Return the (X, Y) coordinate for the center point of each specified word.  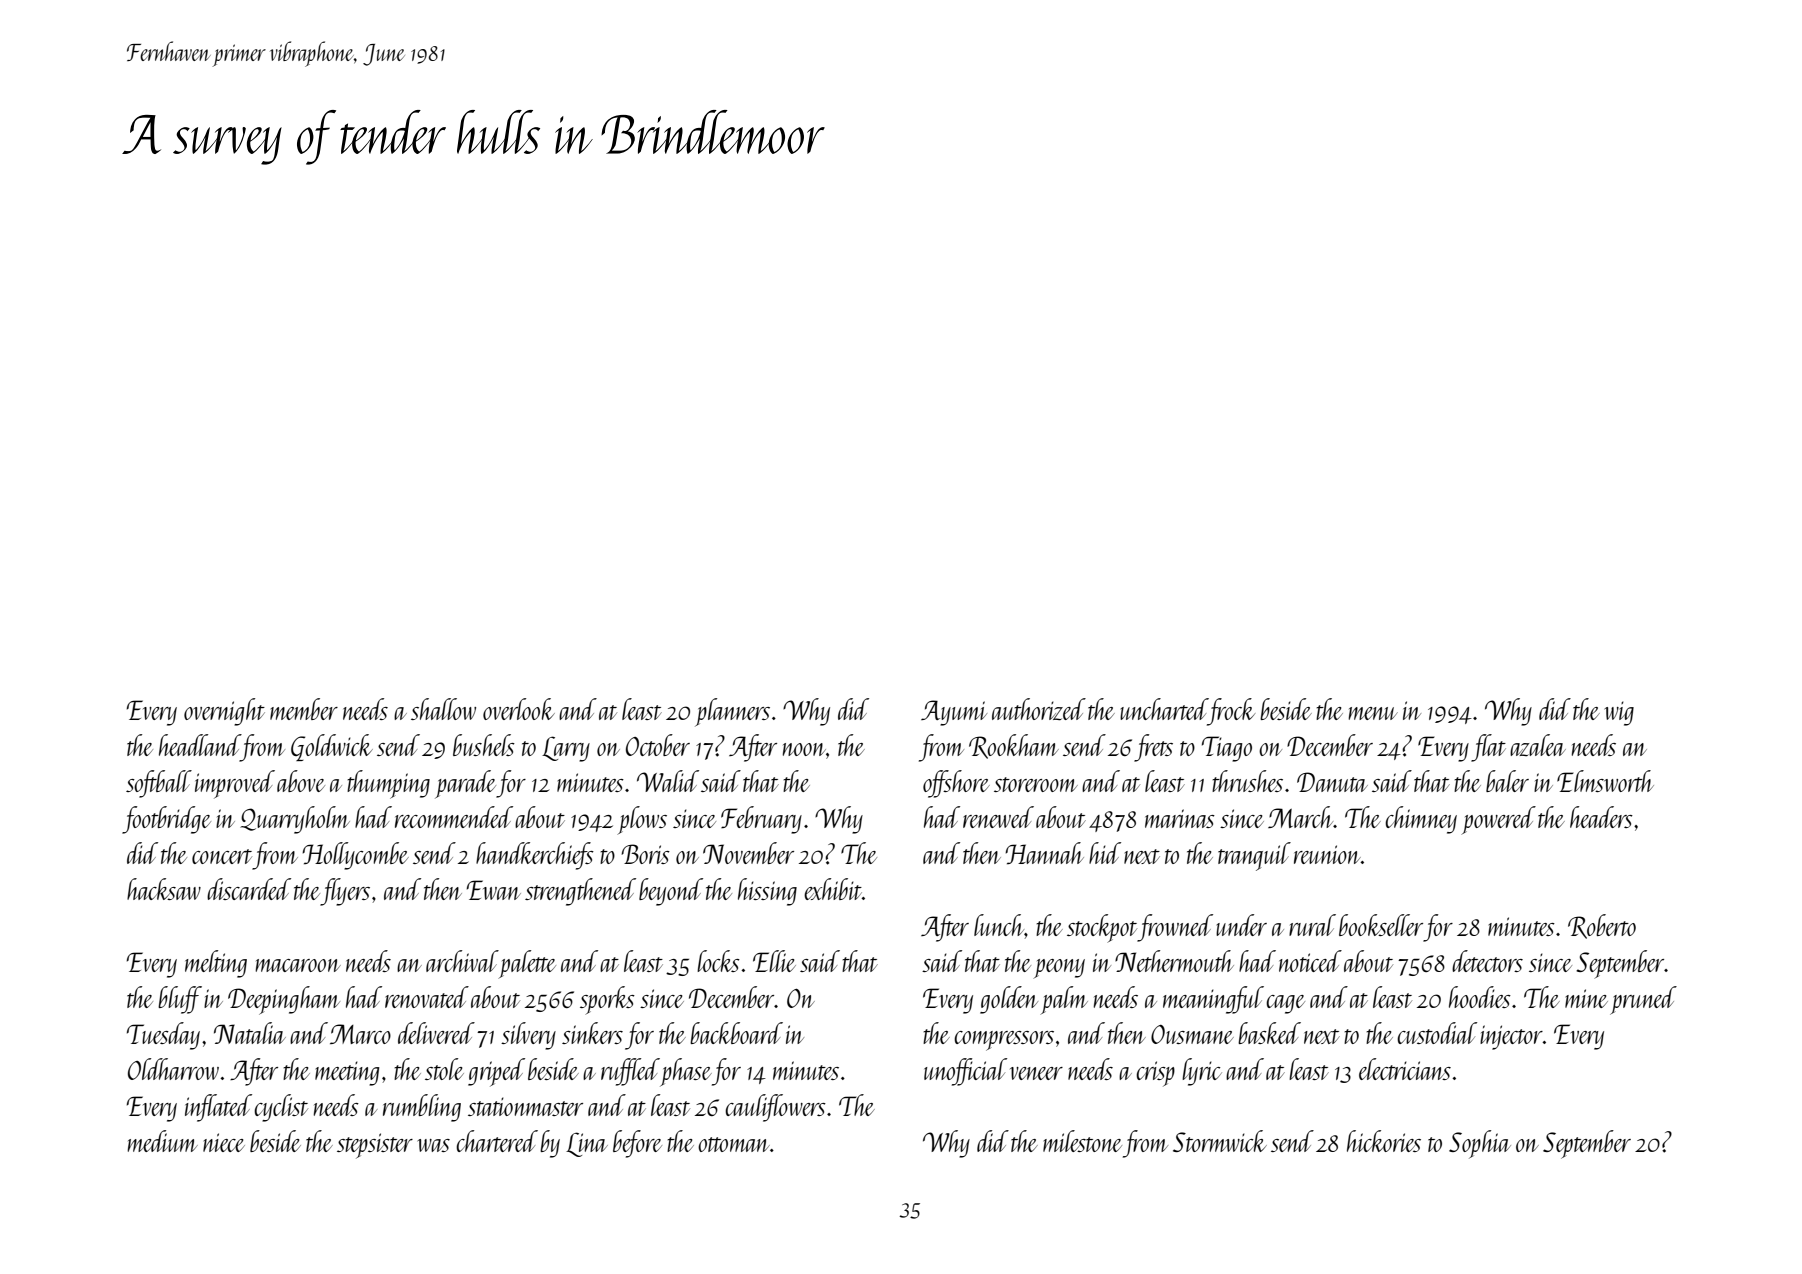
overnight (224, 712)
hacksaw (164, 889)
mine (1586, 998)
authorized (1039, 709)
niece (224, 1142)
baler (1507, 781)
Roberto (1602, 926)
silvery (528, 1036)
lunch (999, 925)
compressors (1004, 1041)
